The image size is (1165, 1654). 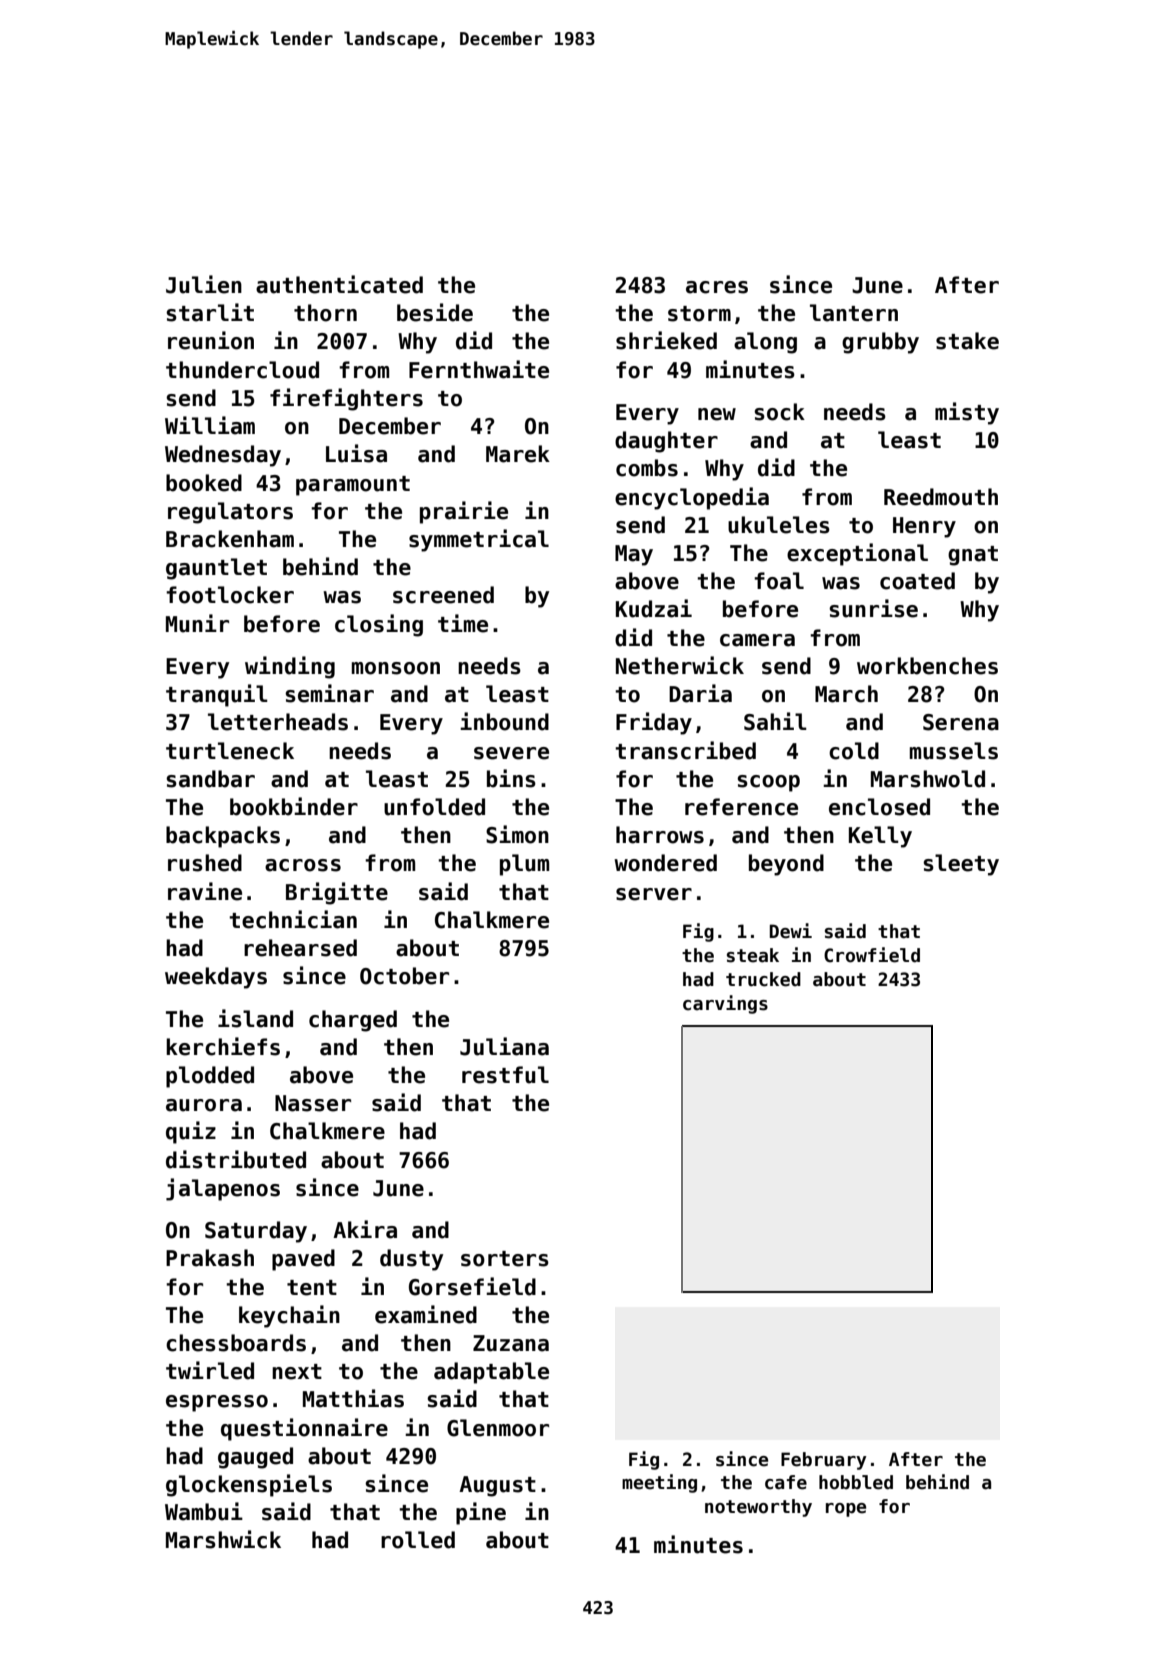 I want to click on rolled, so click(x=418, y=1540).
